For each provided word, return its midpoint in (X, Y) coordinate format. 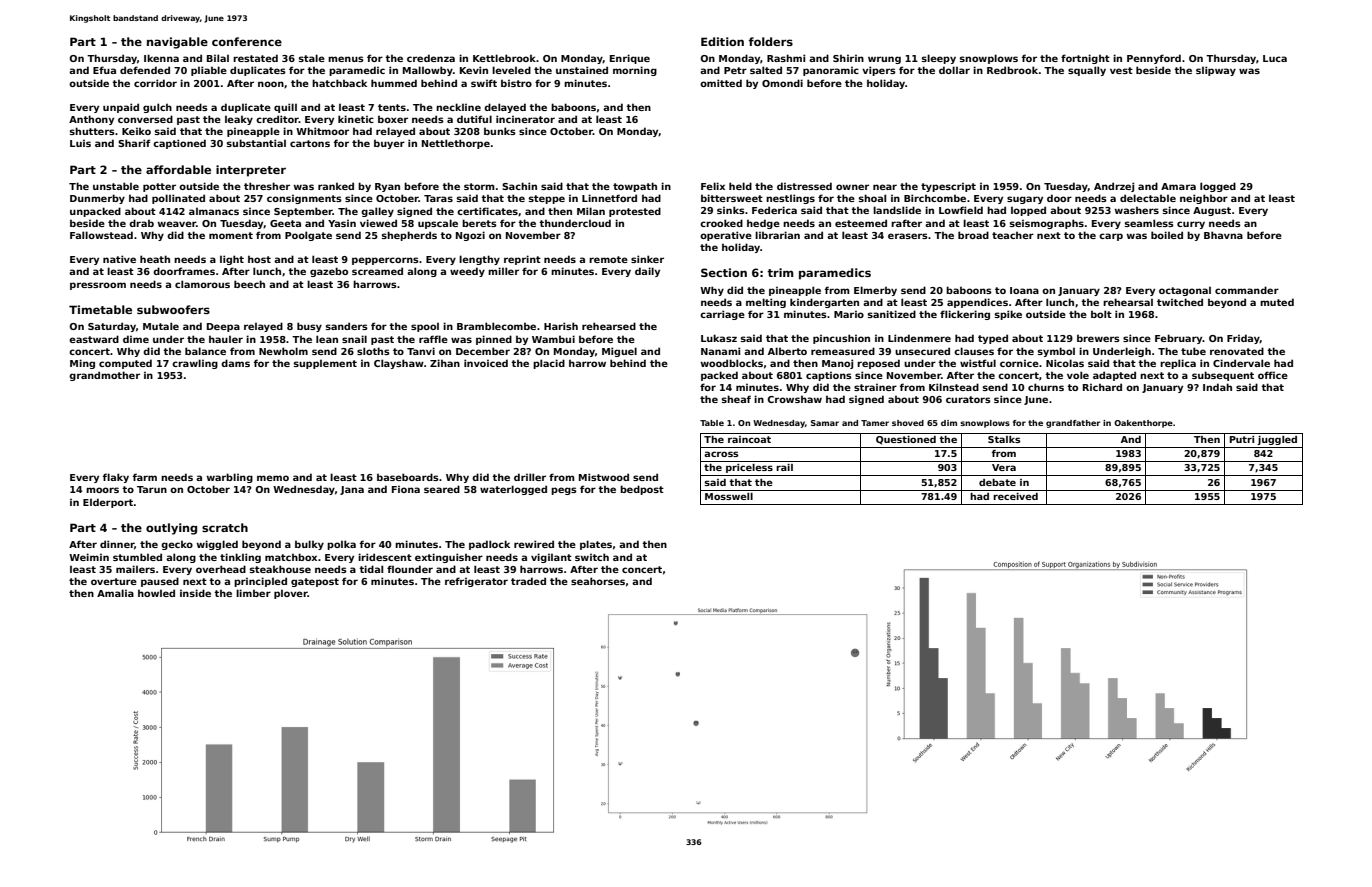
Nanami (720, 351)
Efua (104, 70)
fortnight (1085, 59)
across (721, 454)
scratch (225, 527)
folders (771, 41)
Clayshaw (399, 364)
